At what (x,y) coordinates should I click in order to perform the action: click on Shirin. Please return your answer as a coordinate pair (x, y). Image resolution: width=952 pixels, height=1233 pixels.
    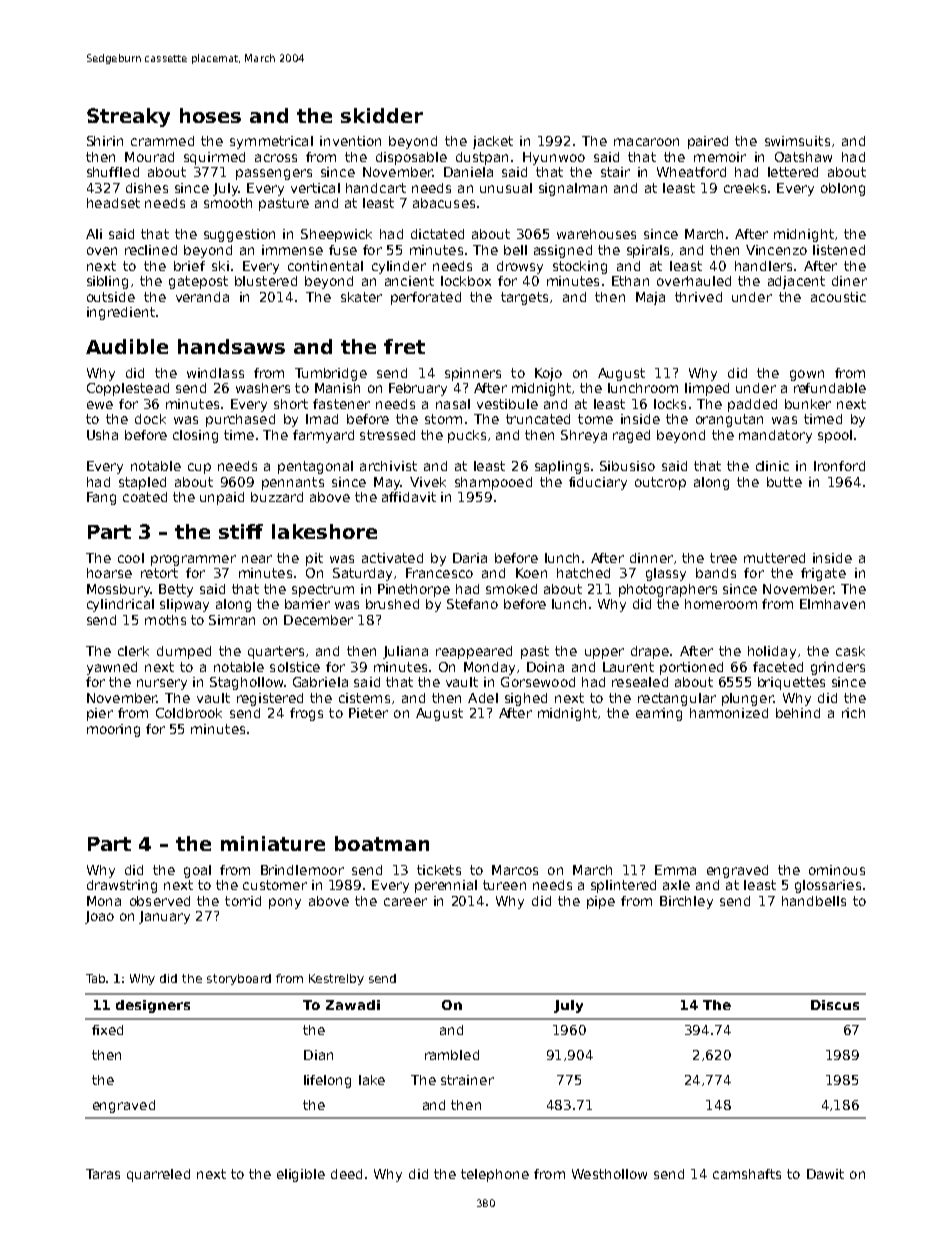
    Looking at the image, I should click on (105, 141).
